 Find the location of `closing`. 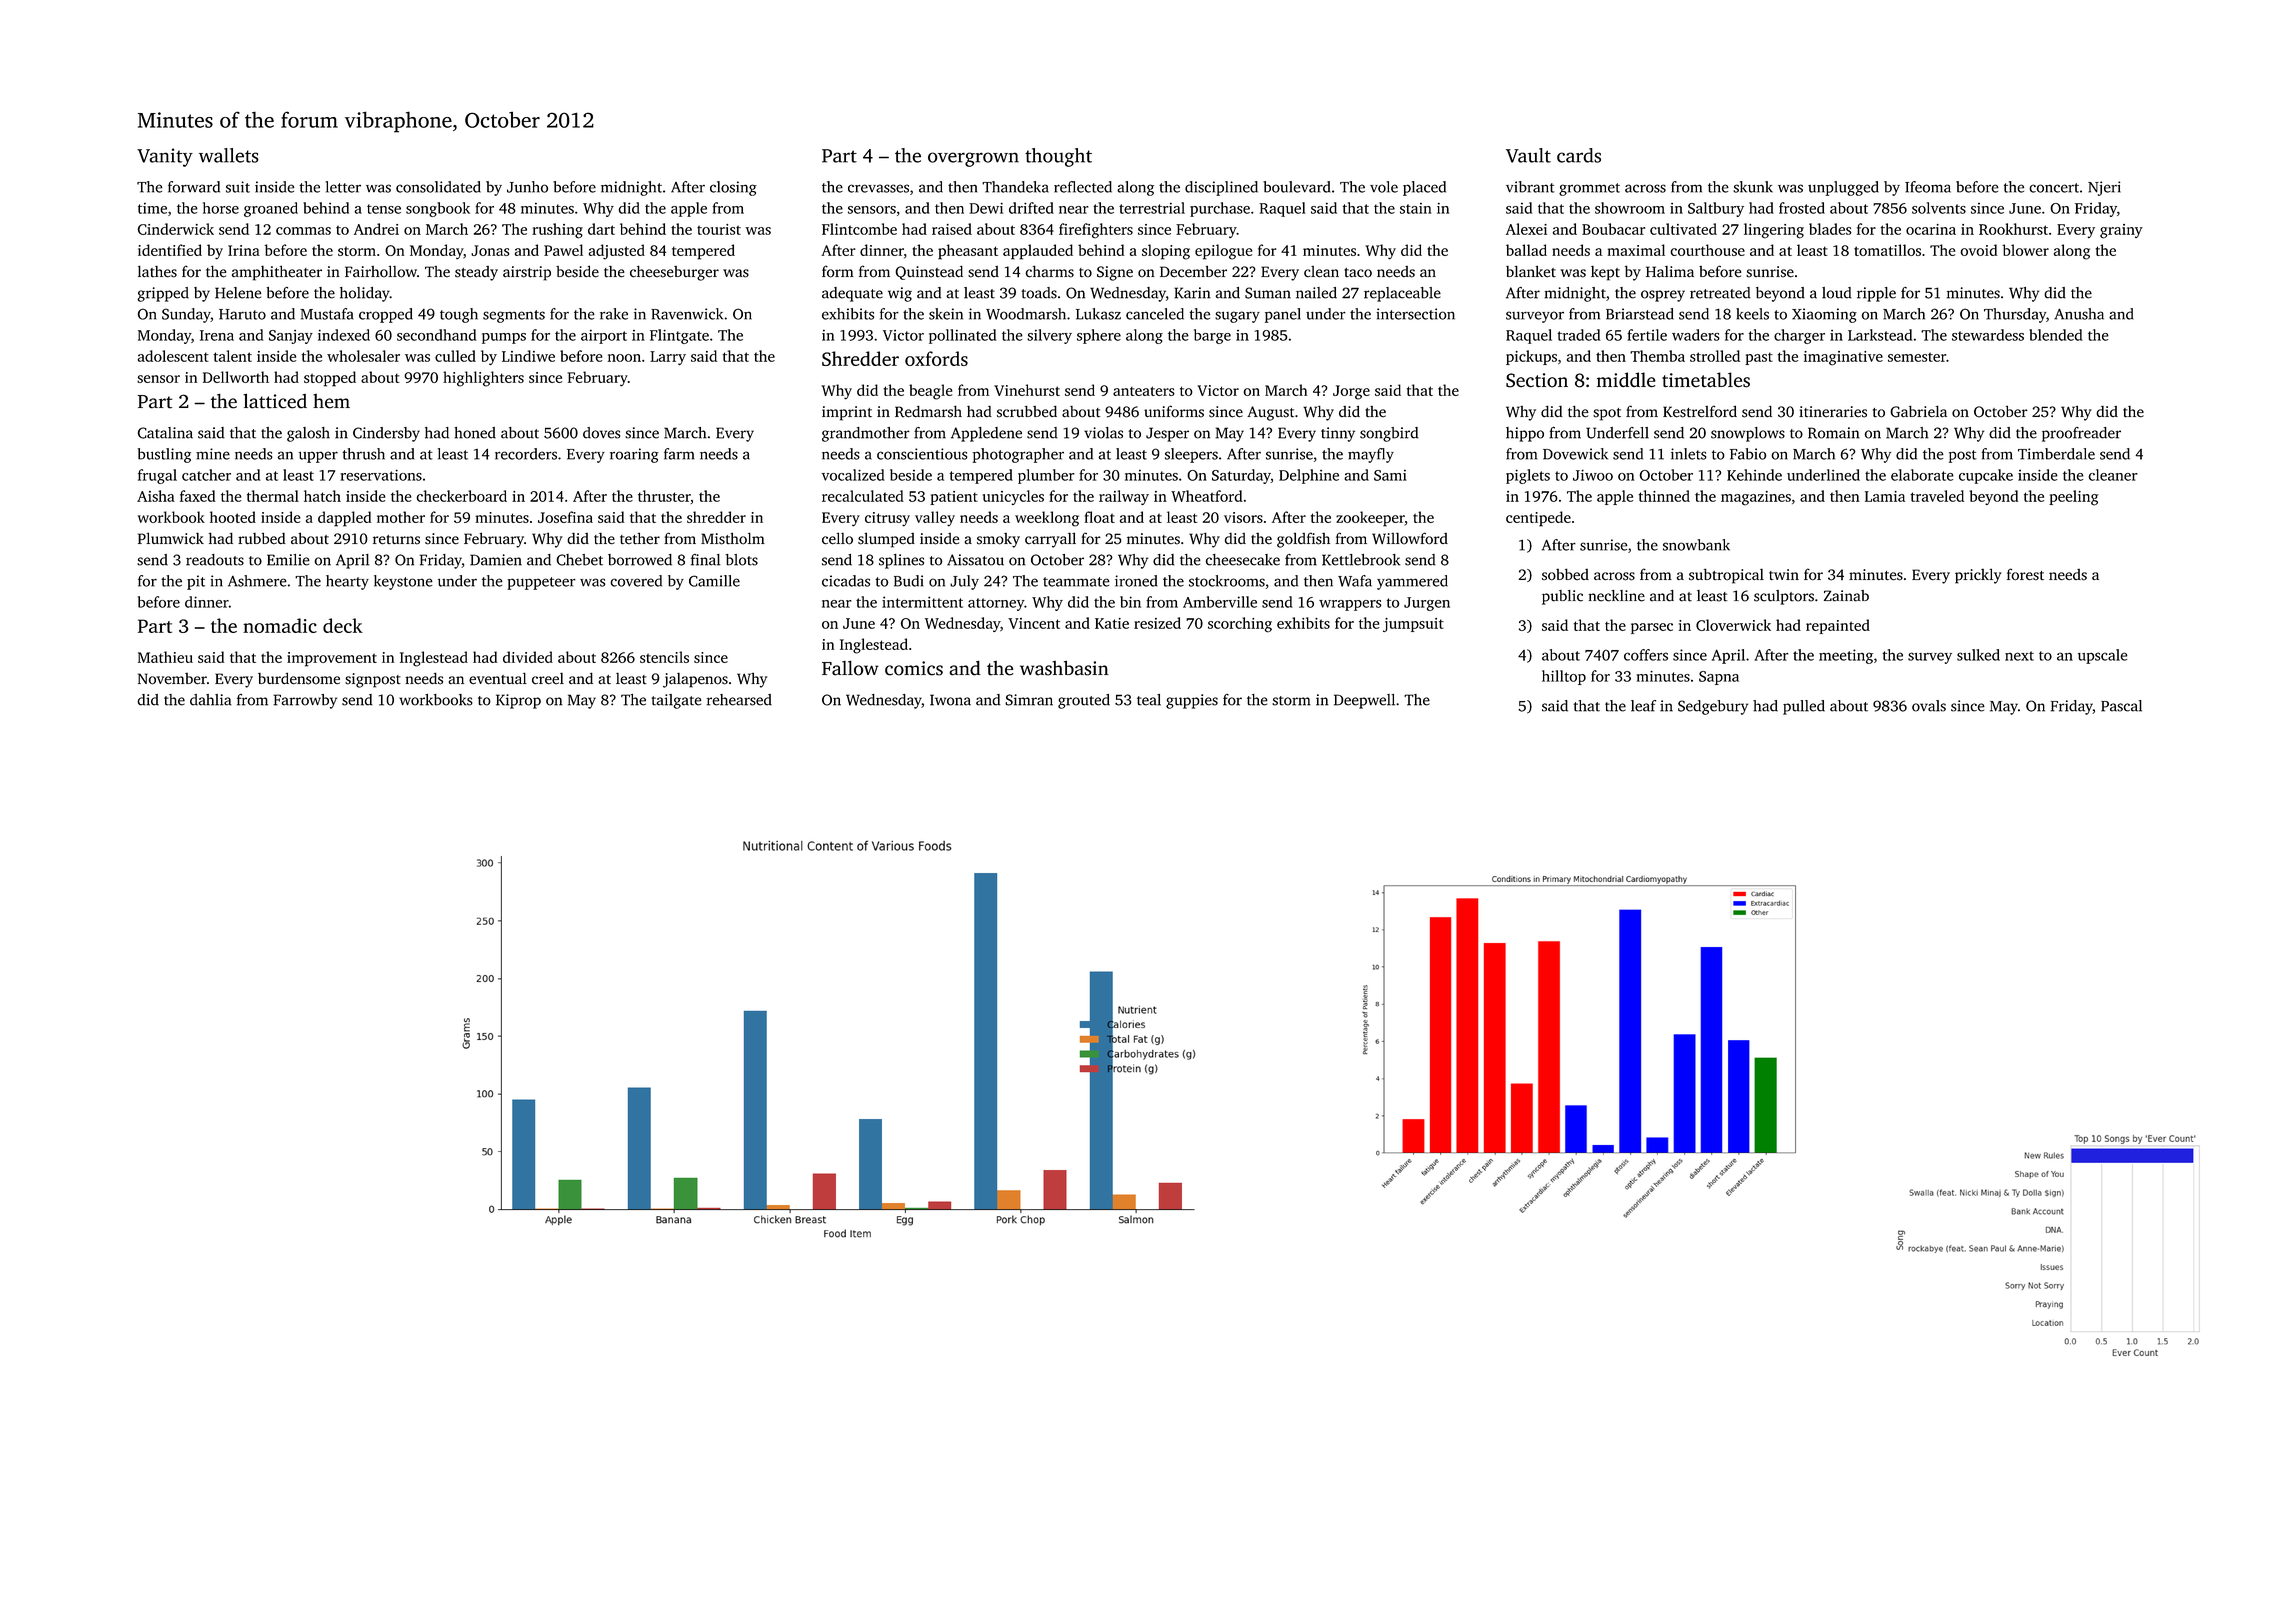

closing is located at coordinates (733, 188).
